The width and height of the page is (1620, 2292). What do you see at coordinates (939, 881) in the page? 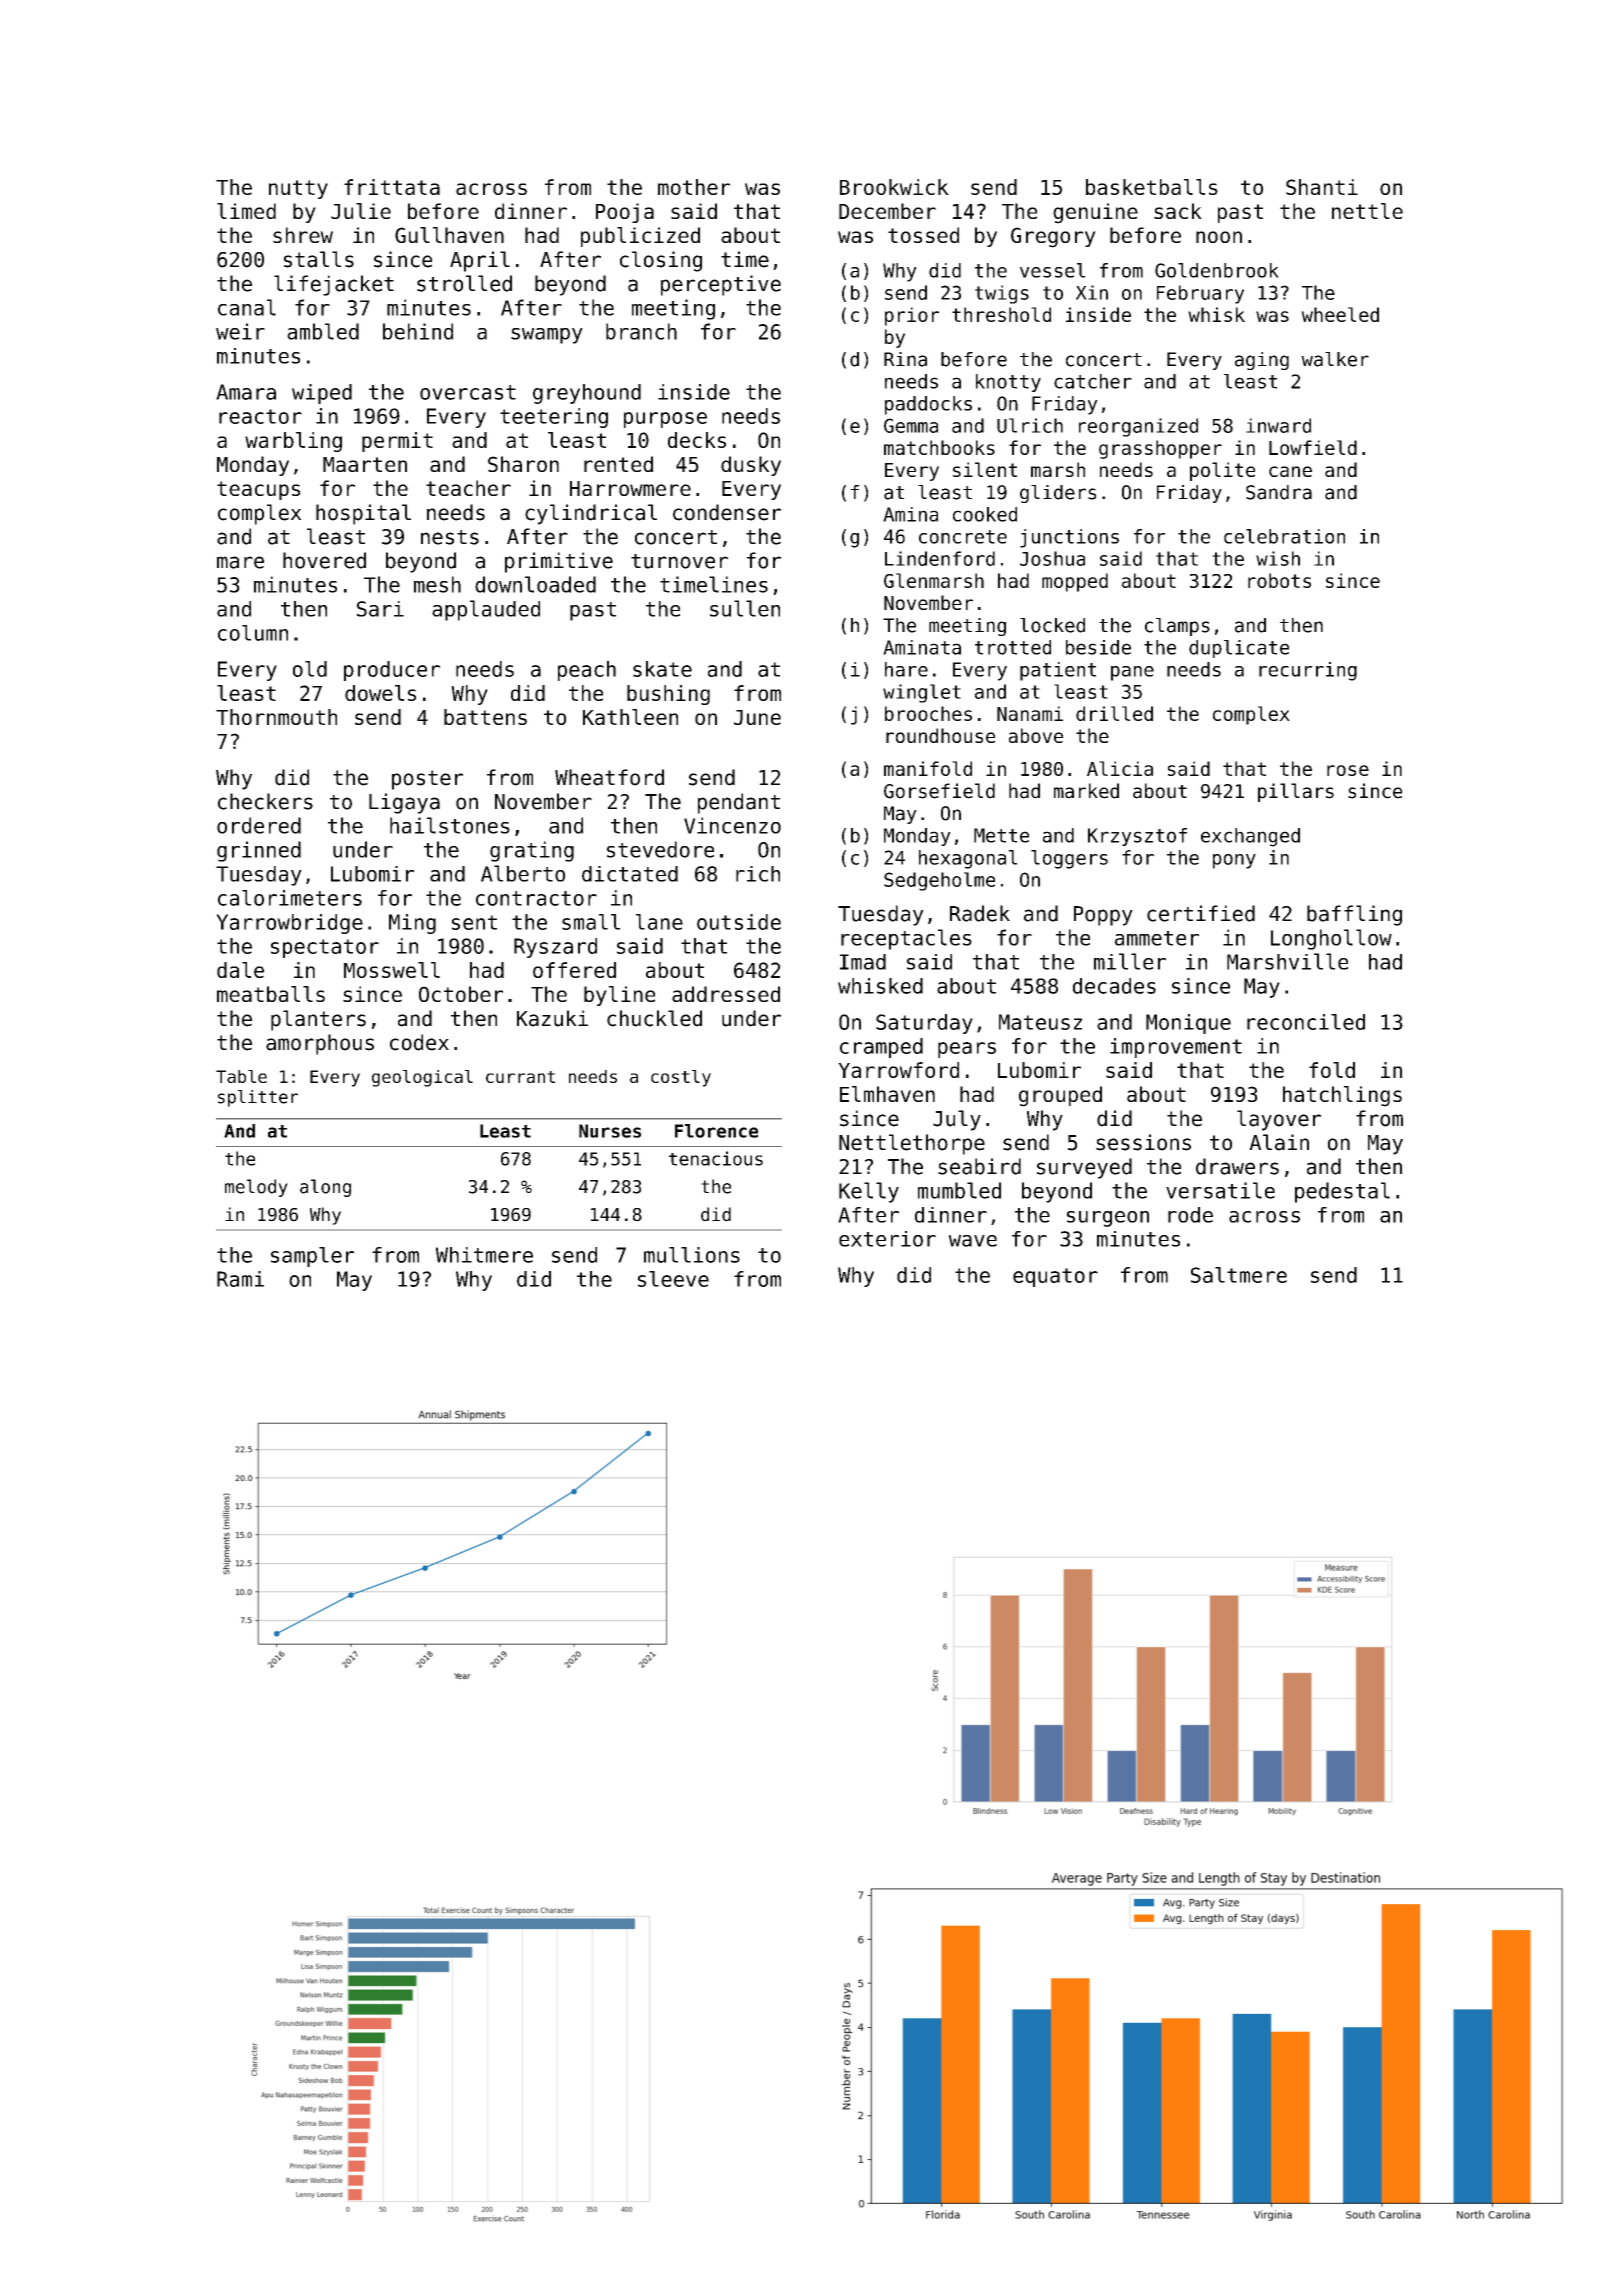
I see `Sedgeholme` at bounding box center [939, 881].
